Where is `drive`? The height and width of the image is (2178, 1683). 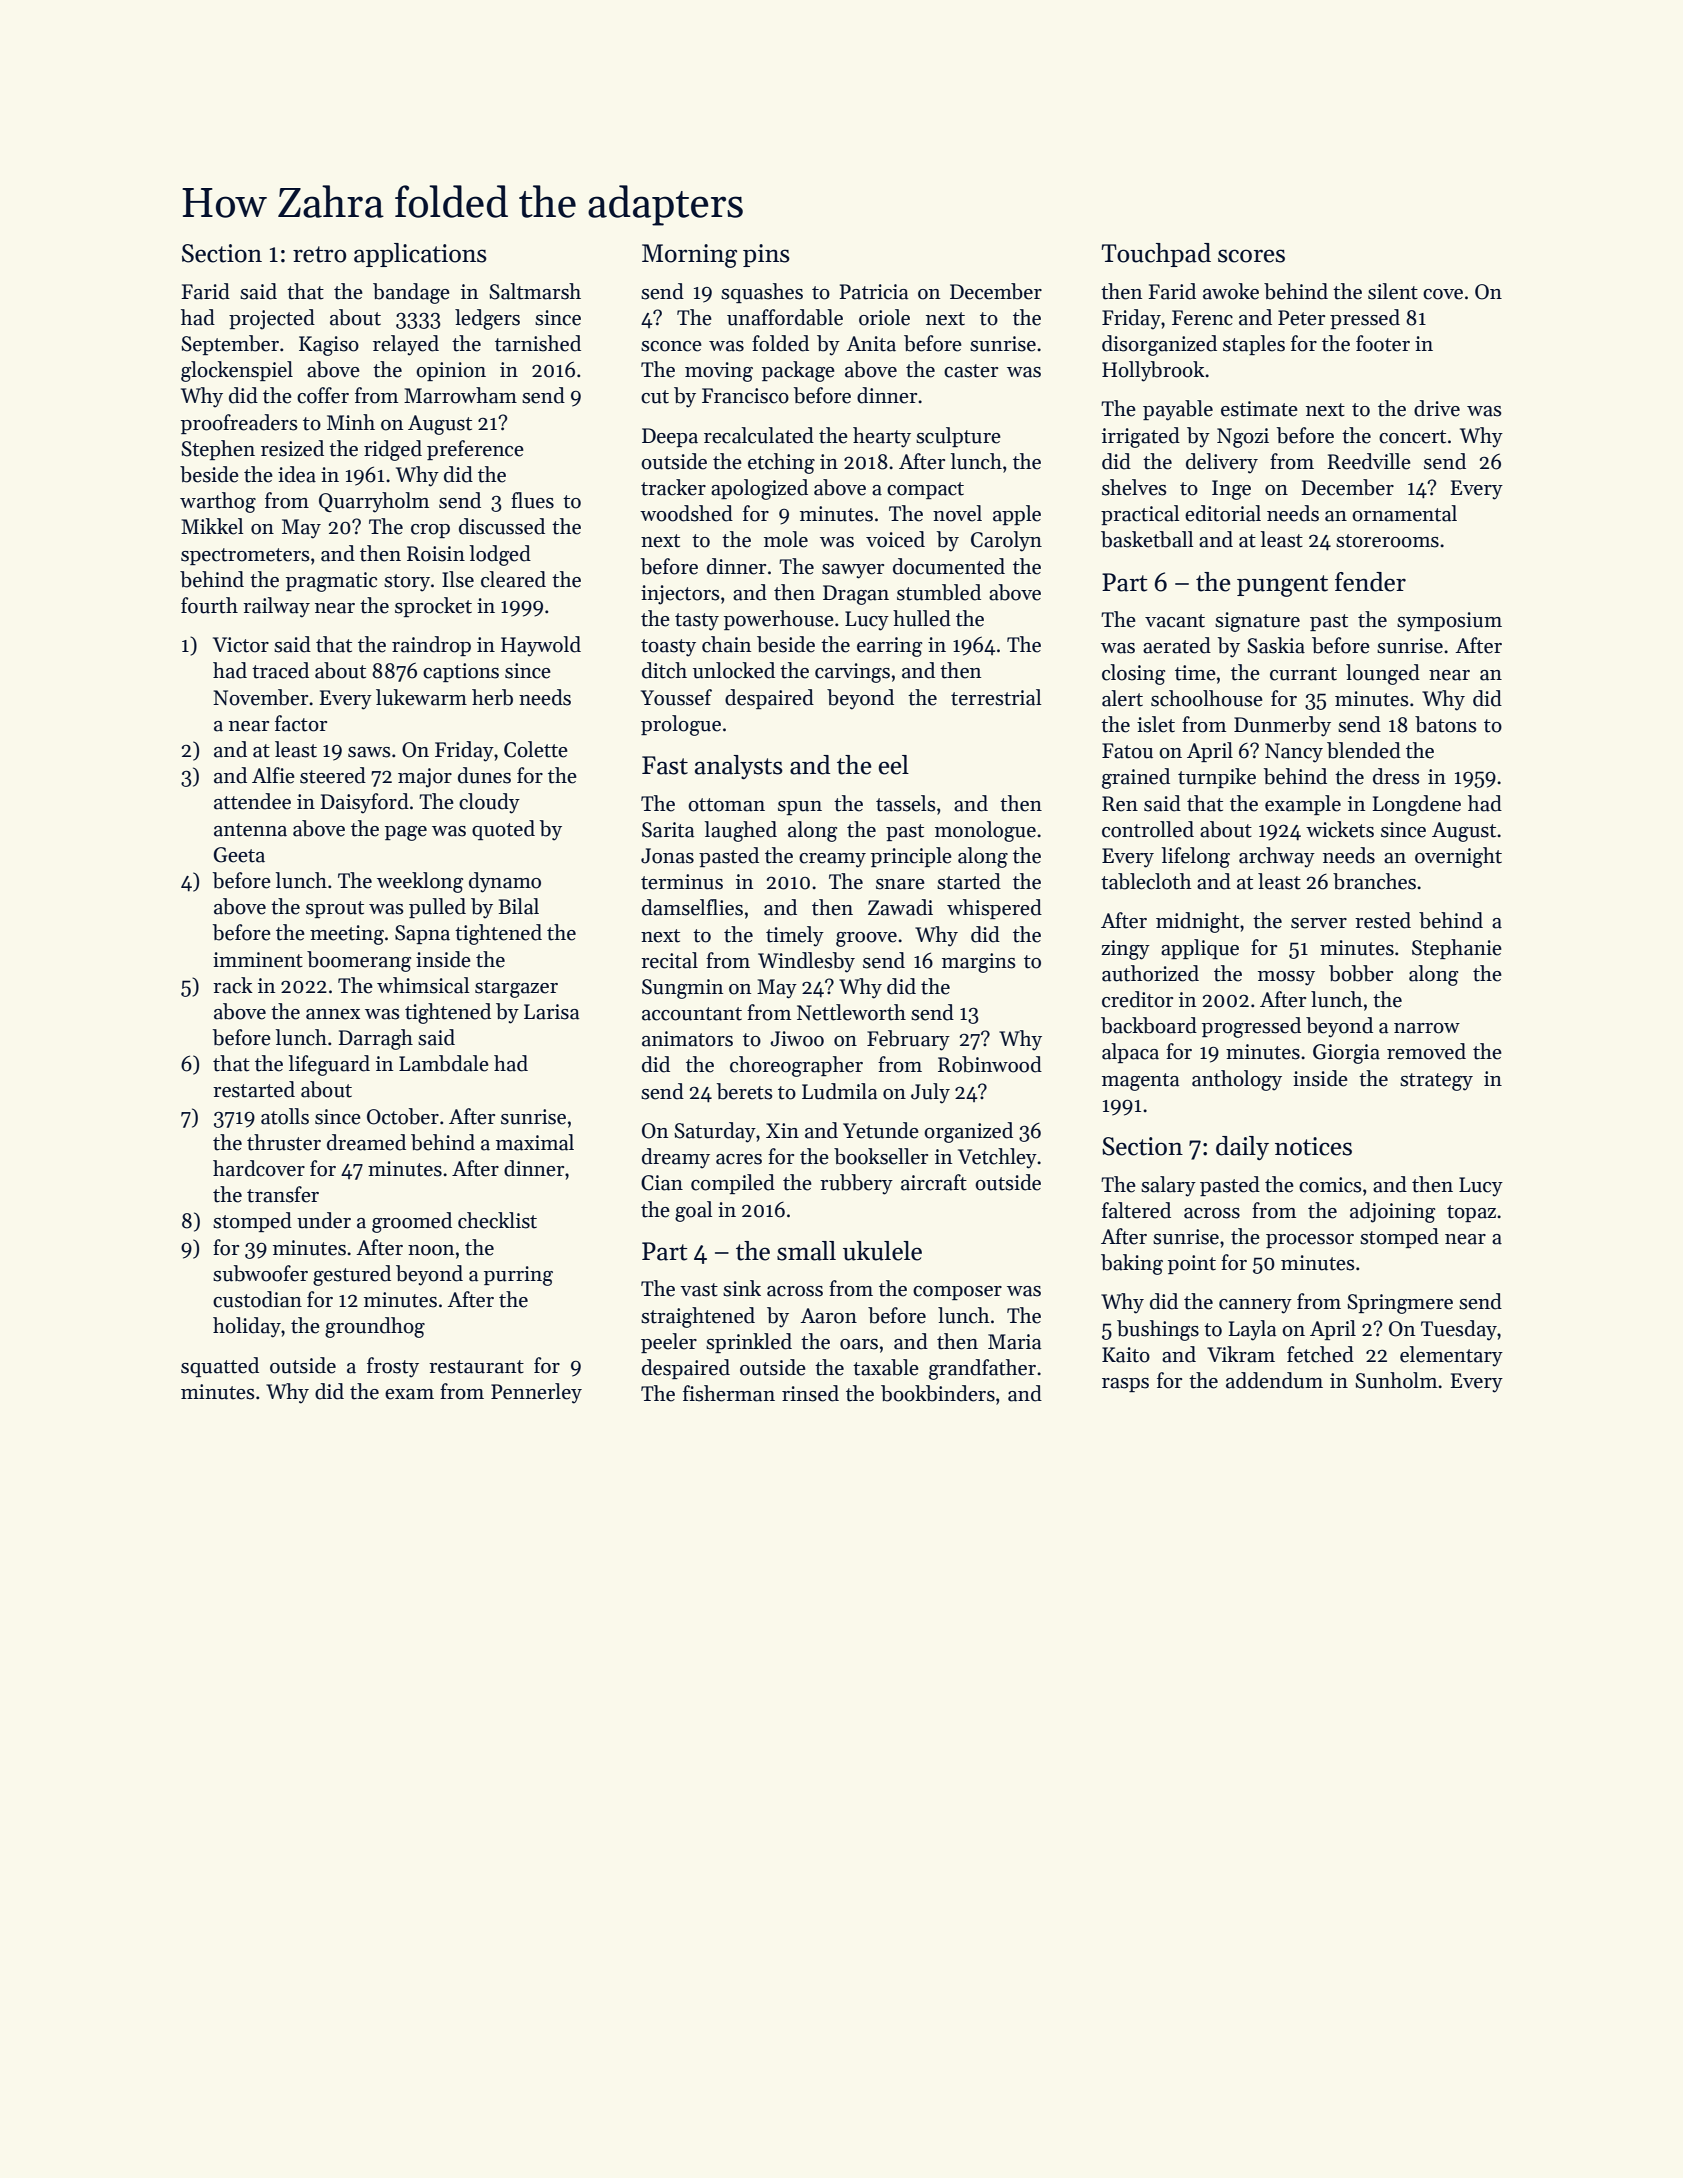 drive is located at coordinates (1437, 408).
